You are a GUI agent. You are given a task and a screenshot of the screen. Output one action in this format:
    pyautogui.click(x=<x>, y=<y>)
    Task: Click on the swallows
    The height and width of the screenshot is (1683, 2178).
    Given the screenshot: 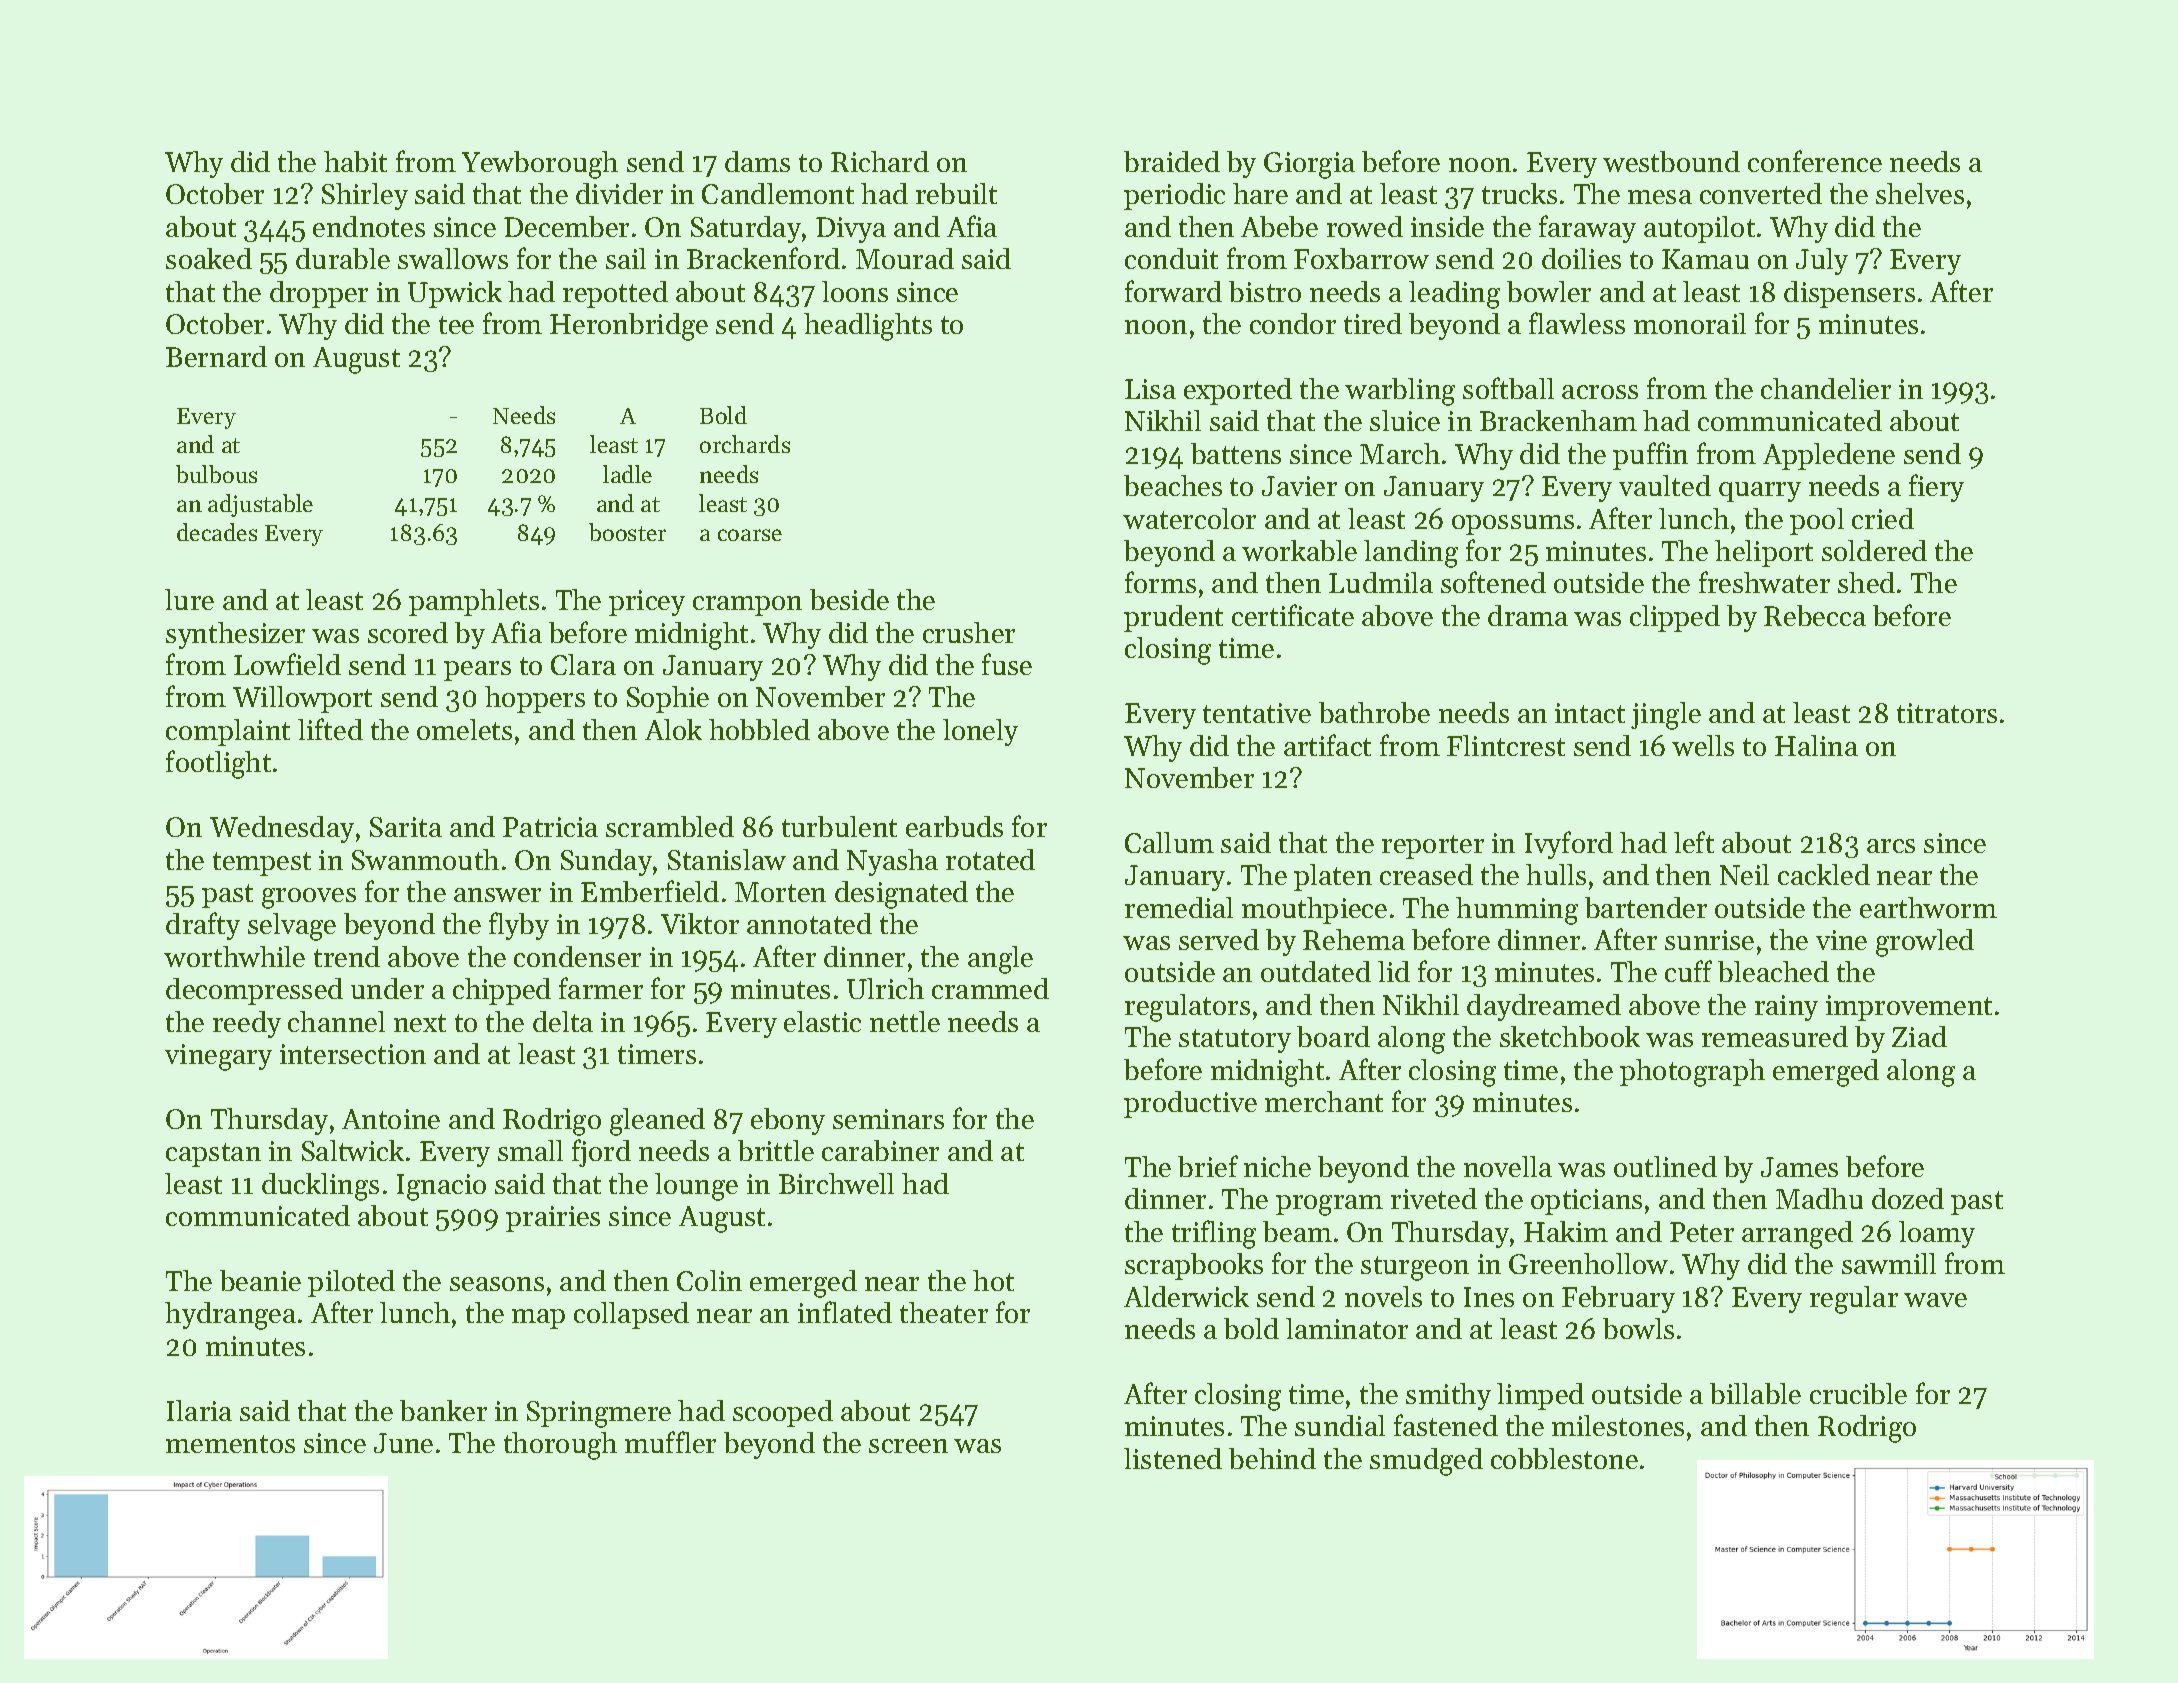 What is the action you would take?
    pyautogui.click(x=453, y=258)
